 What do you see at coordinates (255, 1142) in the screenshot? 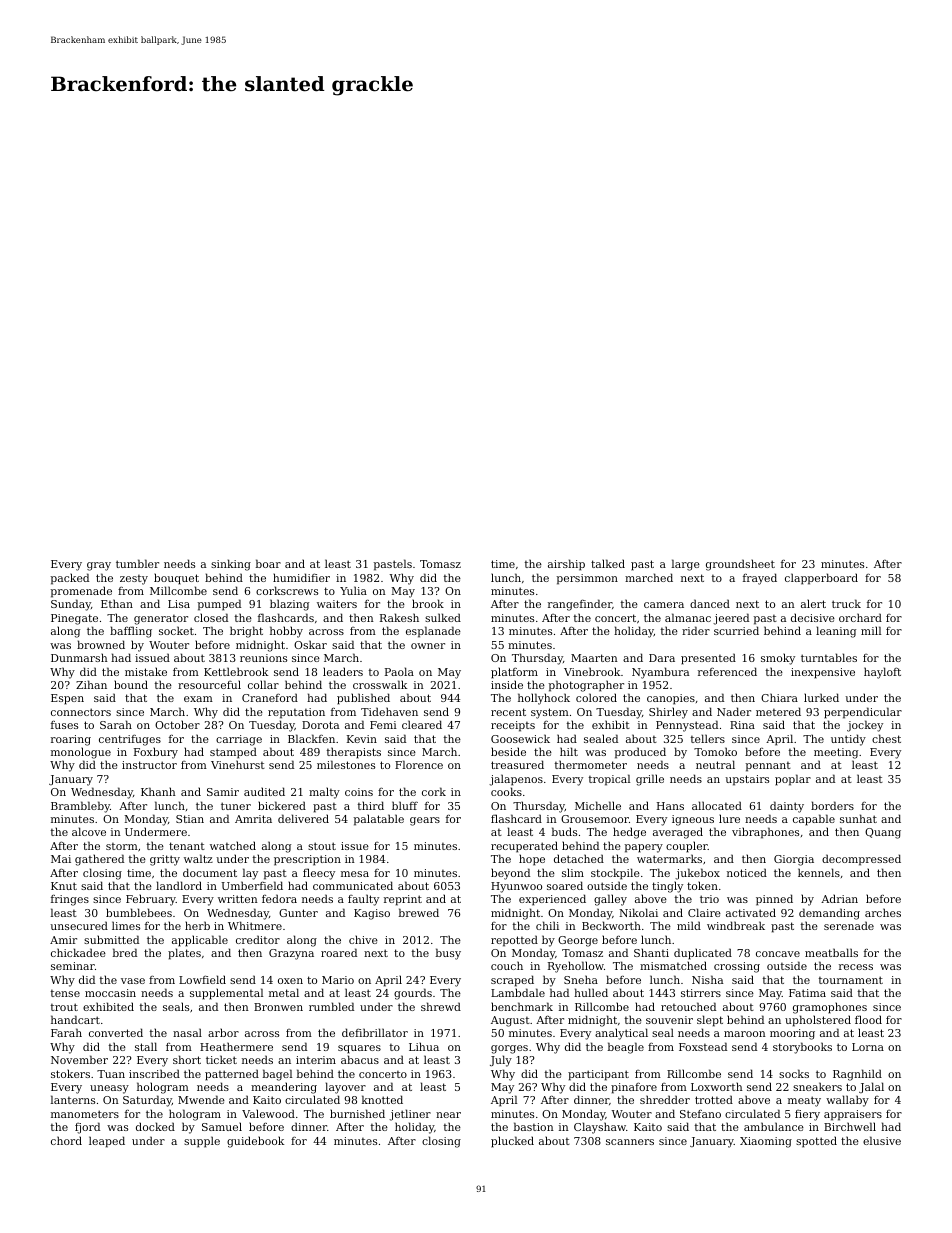
I see `guidebook` at bounding box center [255, 1142].
